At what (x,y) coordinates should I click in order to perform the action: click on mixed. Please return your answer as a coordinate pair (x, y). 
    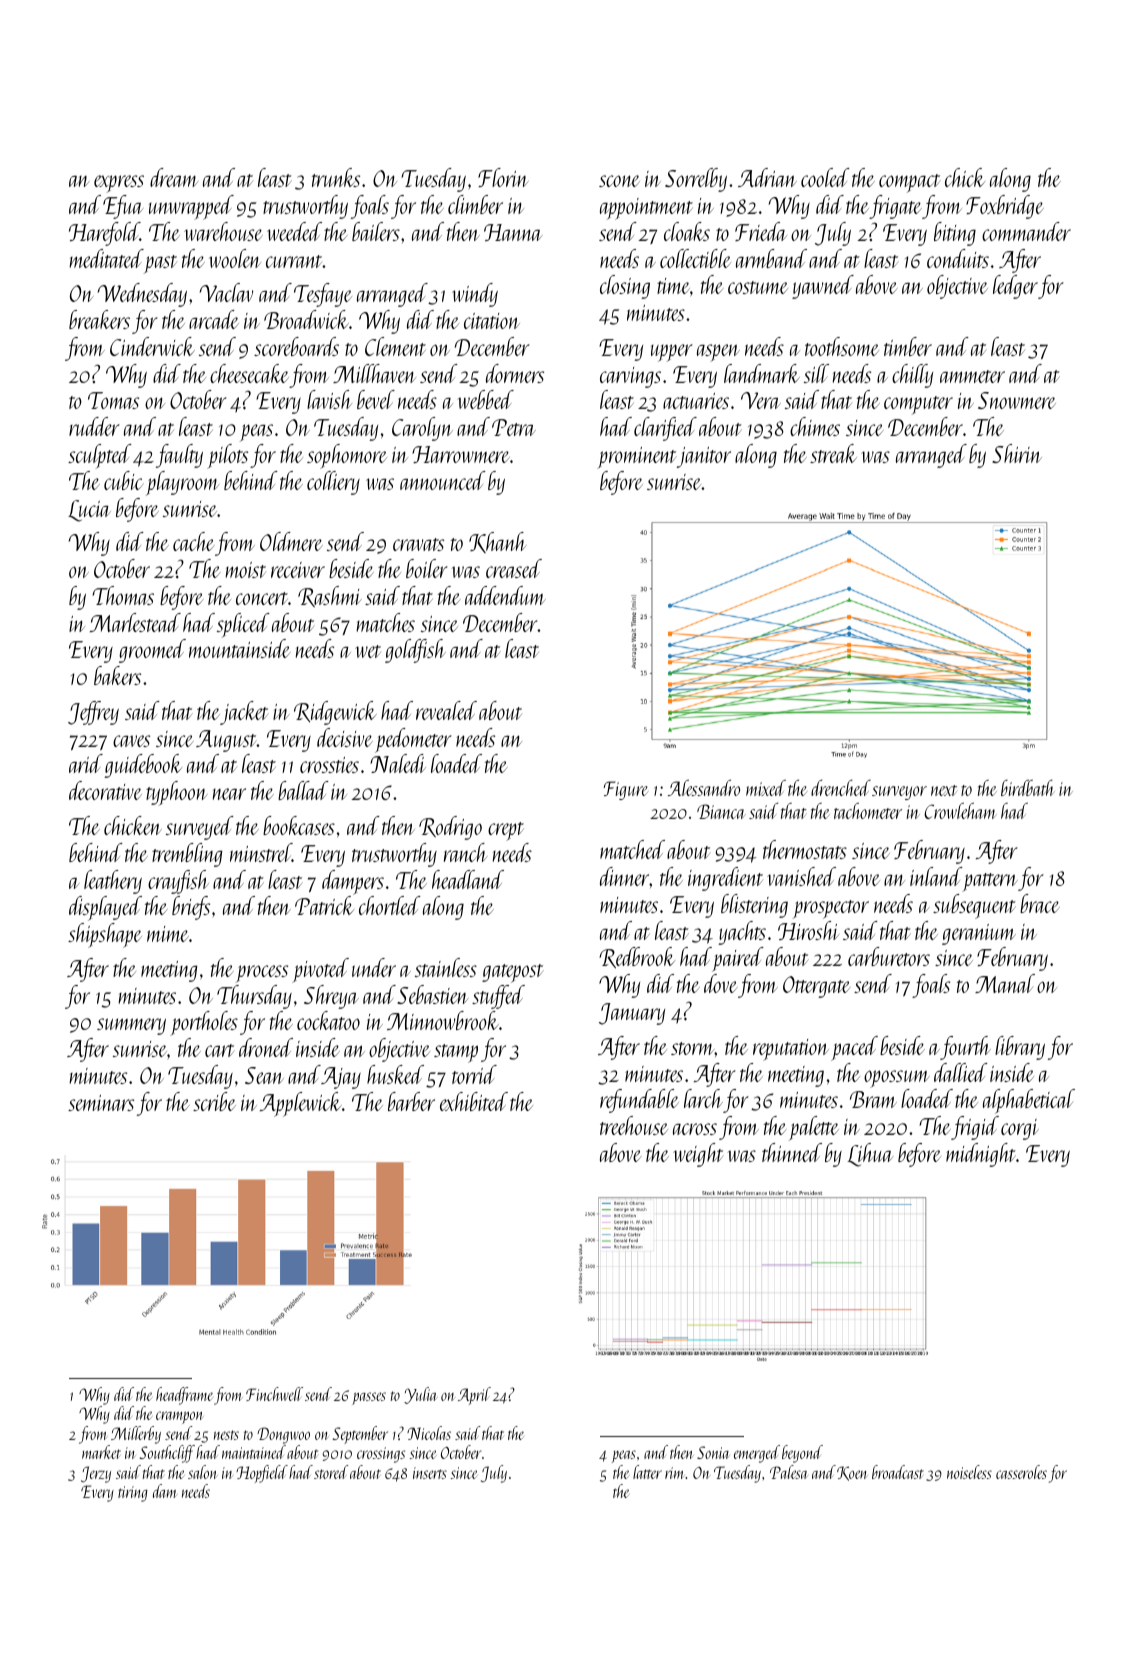
    Looking at the image, I should click on (766, 788).
